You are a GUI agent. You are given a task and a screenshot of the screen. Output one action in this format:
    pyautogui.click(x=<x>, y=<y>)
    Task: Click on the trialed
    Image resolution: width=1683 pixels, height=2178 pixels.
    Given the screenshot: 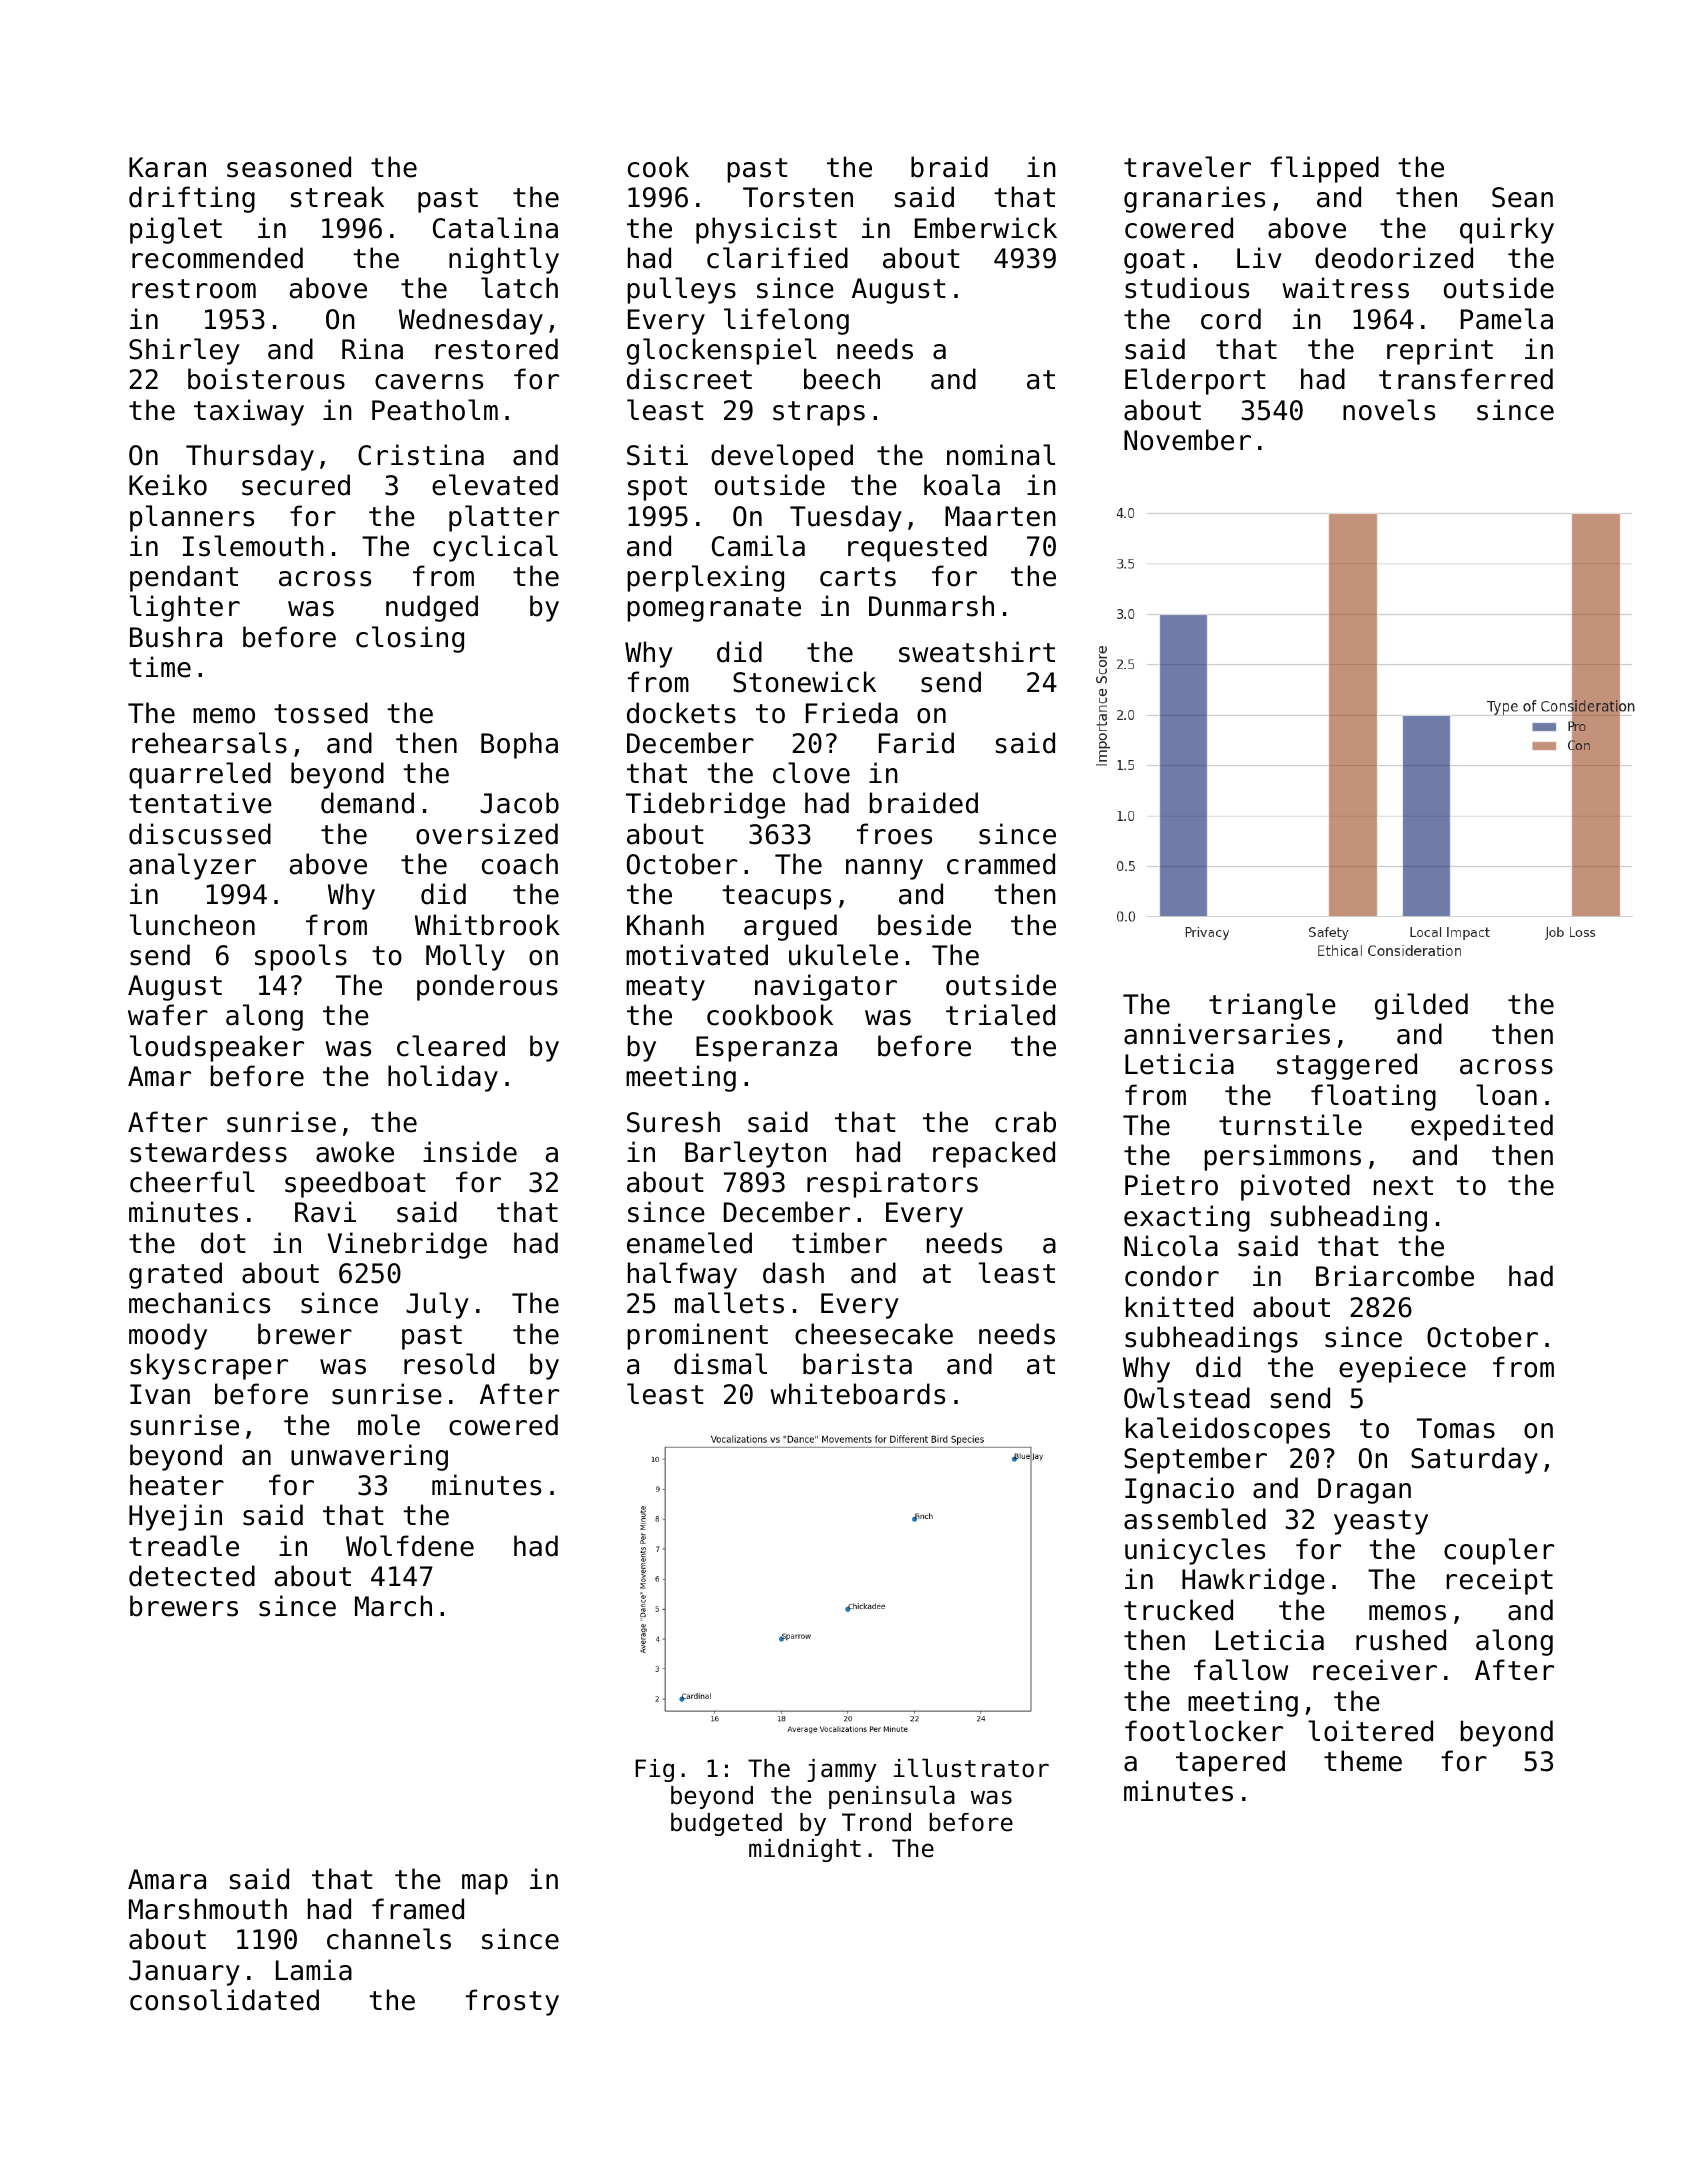 What is the action you would take?
    pyautogui.click(x=1000, y=1015)
